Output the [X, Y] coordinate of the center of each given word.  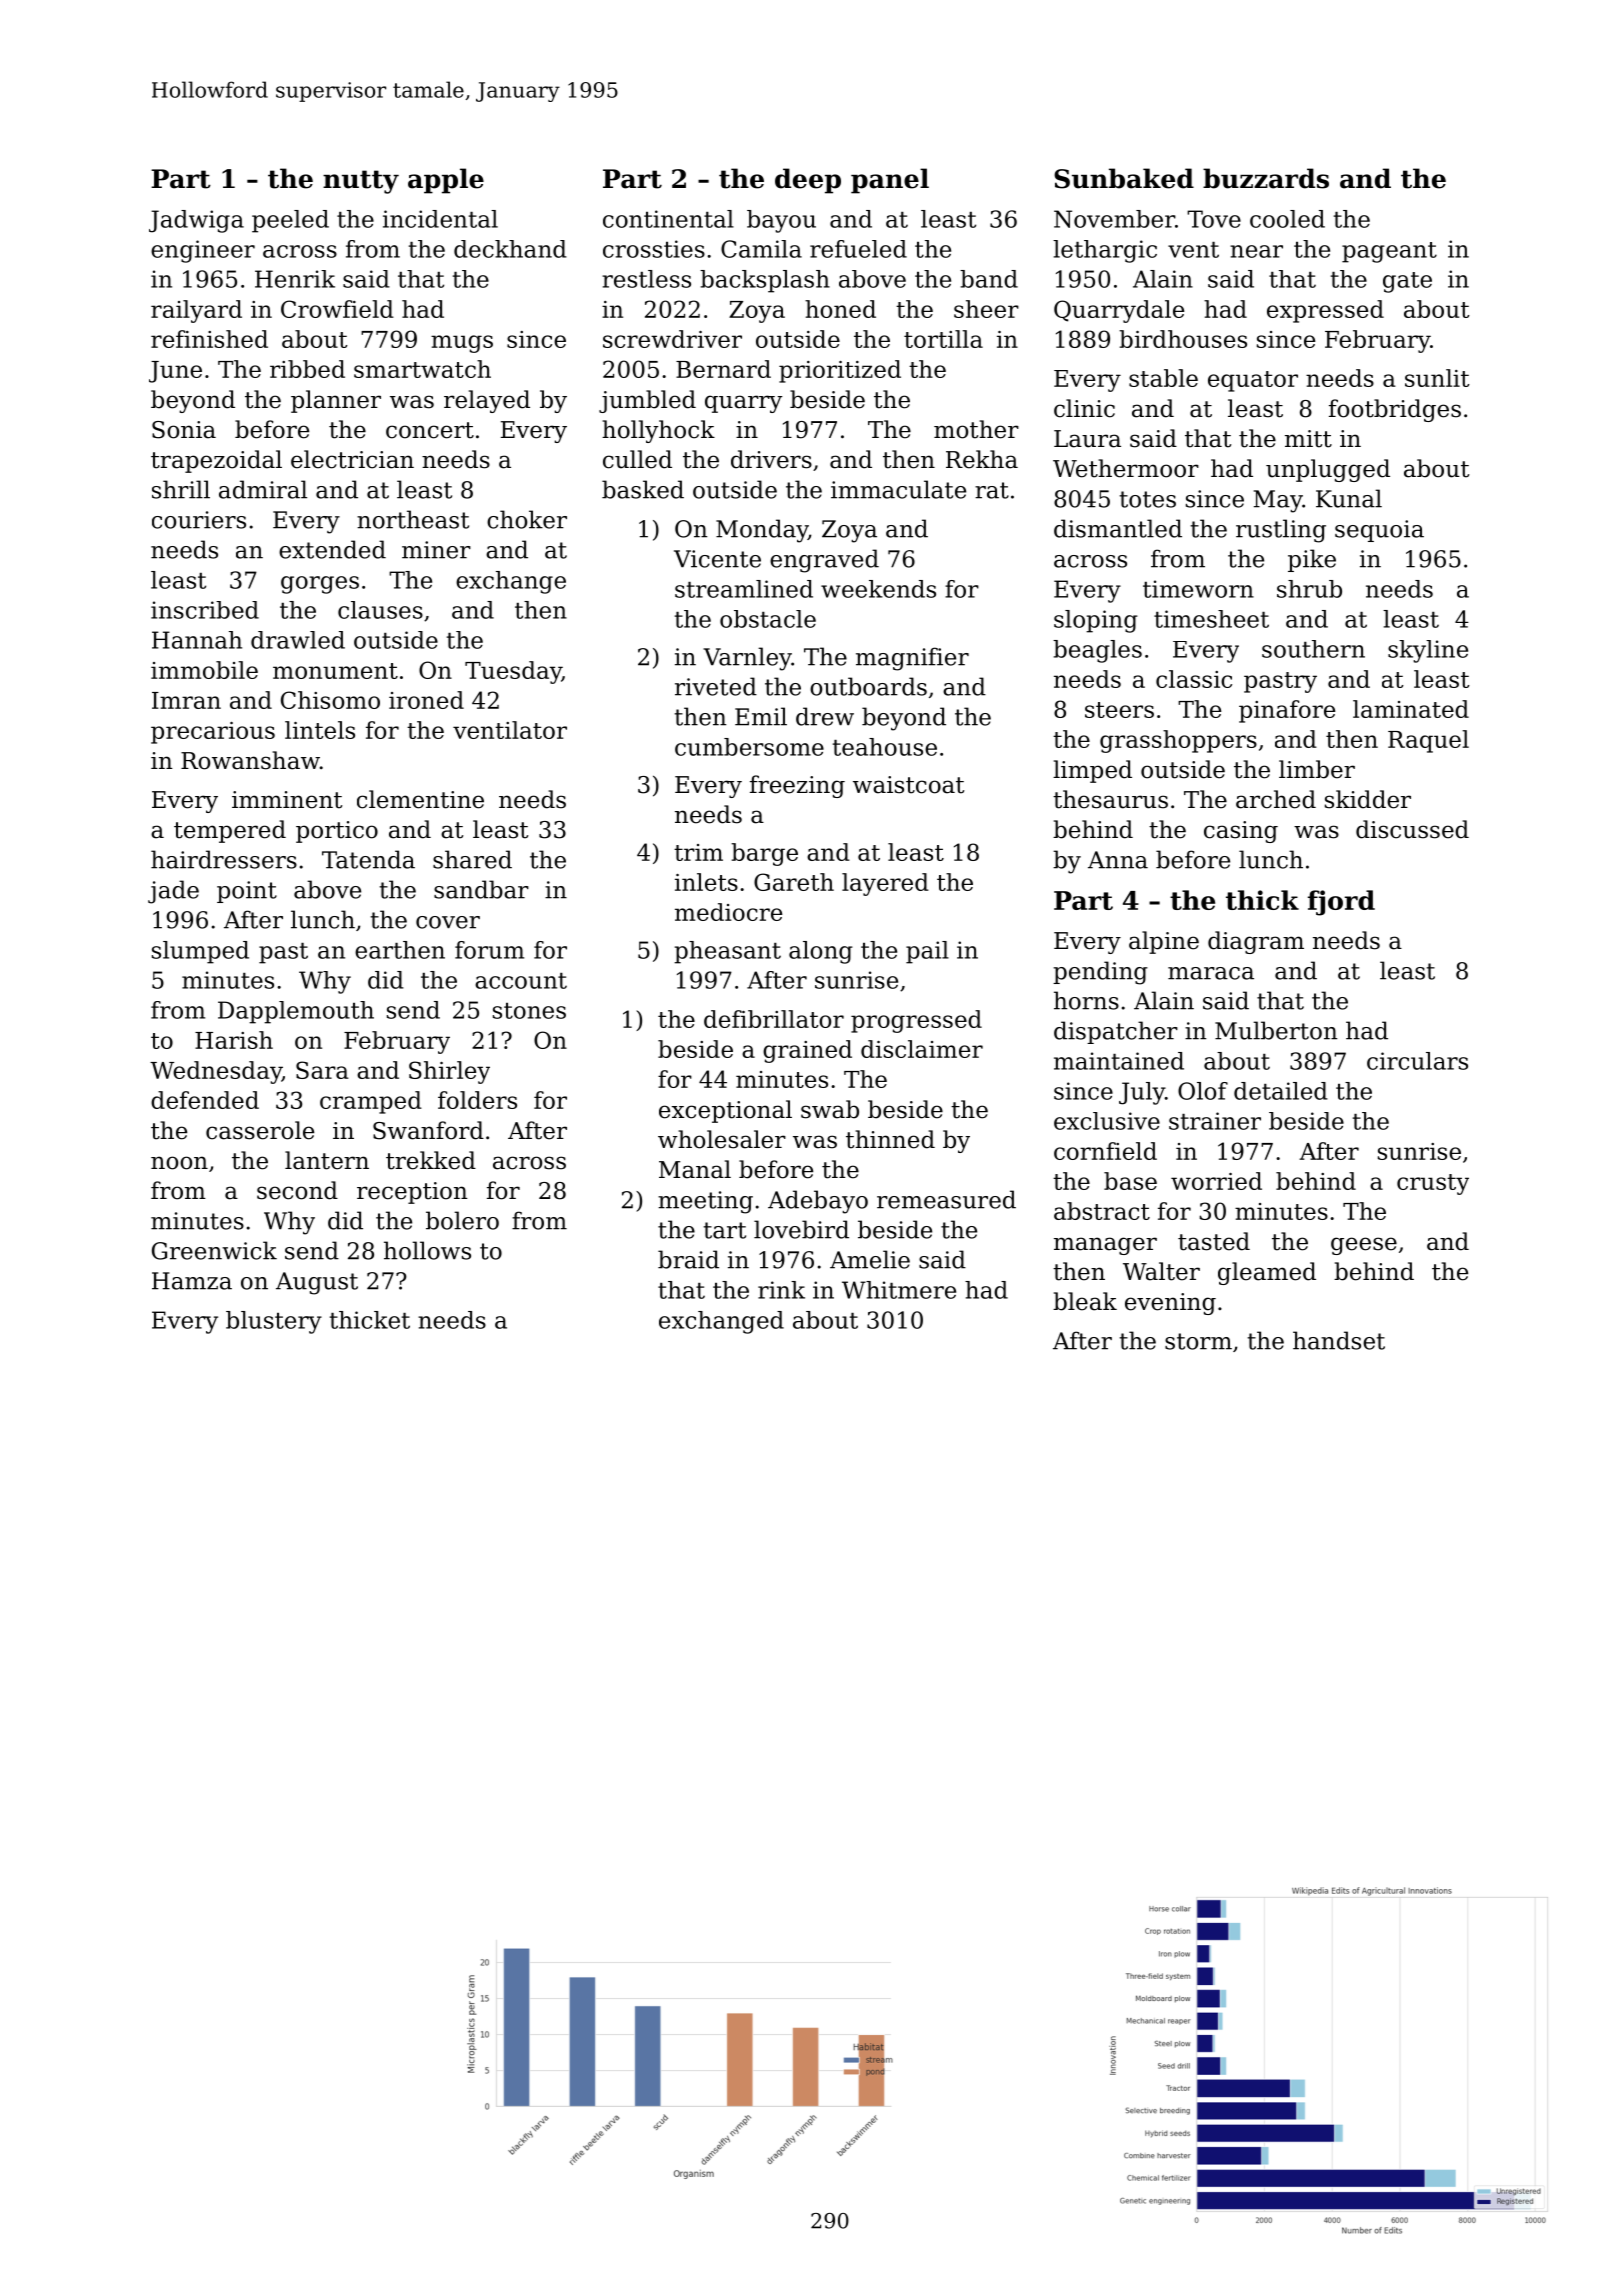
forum [489, 950]
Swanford [428, 1130]
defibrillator [774, 1019]
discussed [1412, 829]
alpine [1164, 942]
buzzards [1266, 178]
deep [808, 181]
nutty [361, 182]
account [521, 981]
